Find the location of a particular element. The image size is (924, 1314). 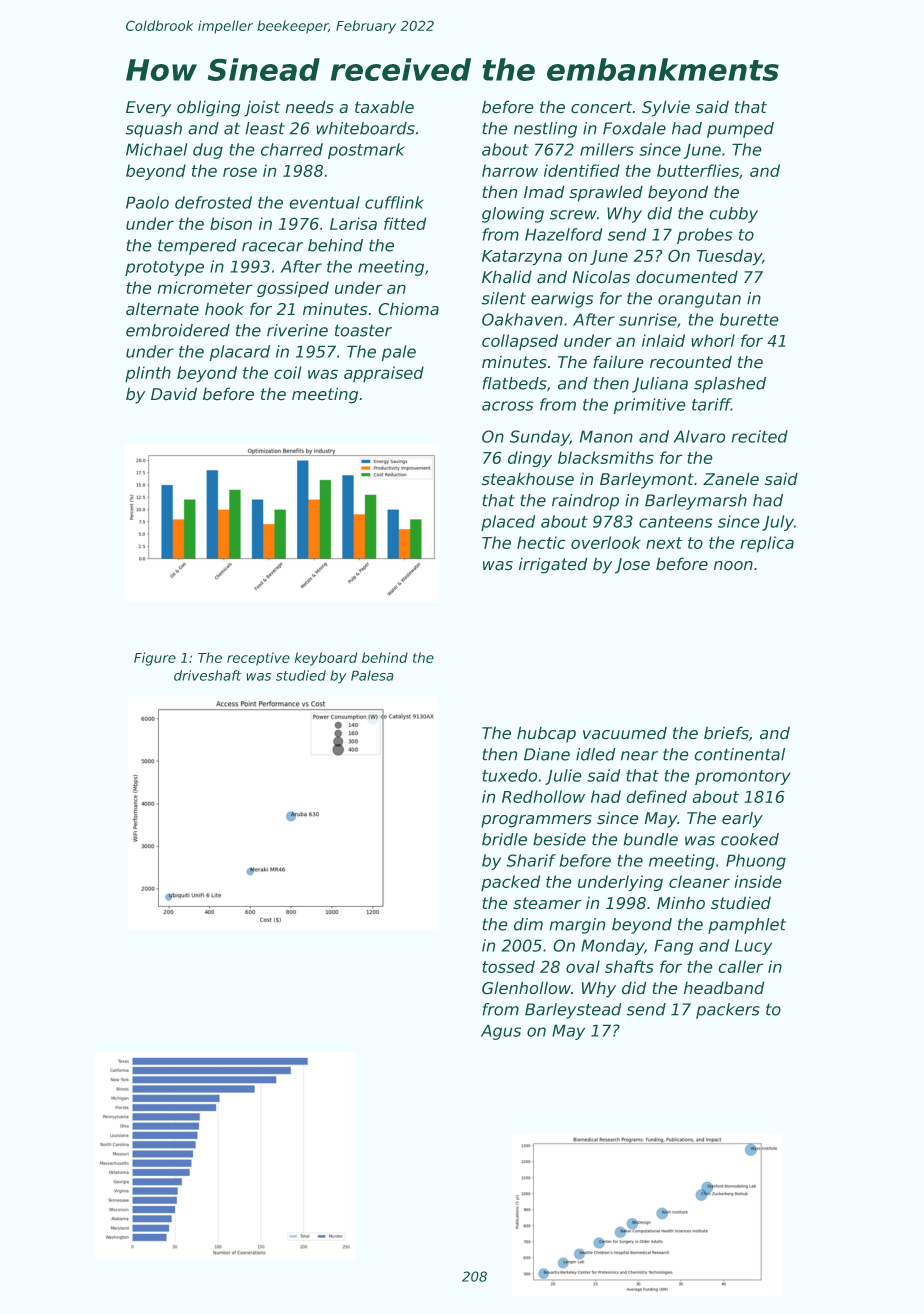

Barleystead is located at coordinates (573, 1011).
